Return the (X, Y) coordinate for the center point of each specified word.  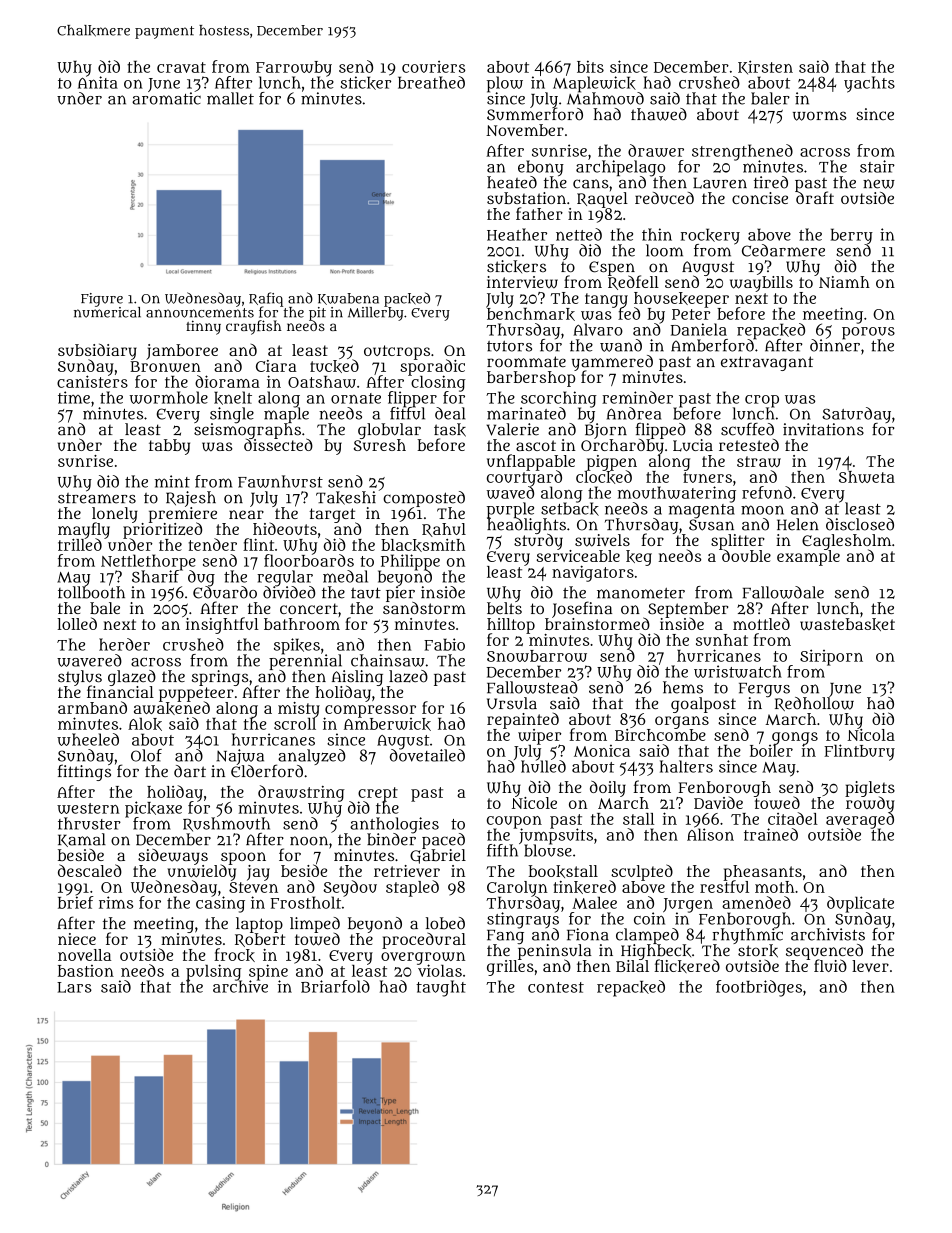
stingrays (523, 920)
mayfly (84, 530)
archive (240, 986)
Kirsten (765, 67)
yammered (612, 363)
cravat (181, 67)
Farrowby (294, 69)
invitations (823, 429)
